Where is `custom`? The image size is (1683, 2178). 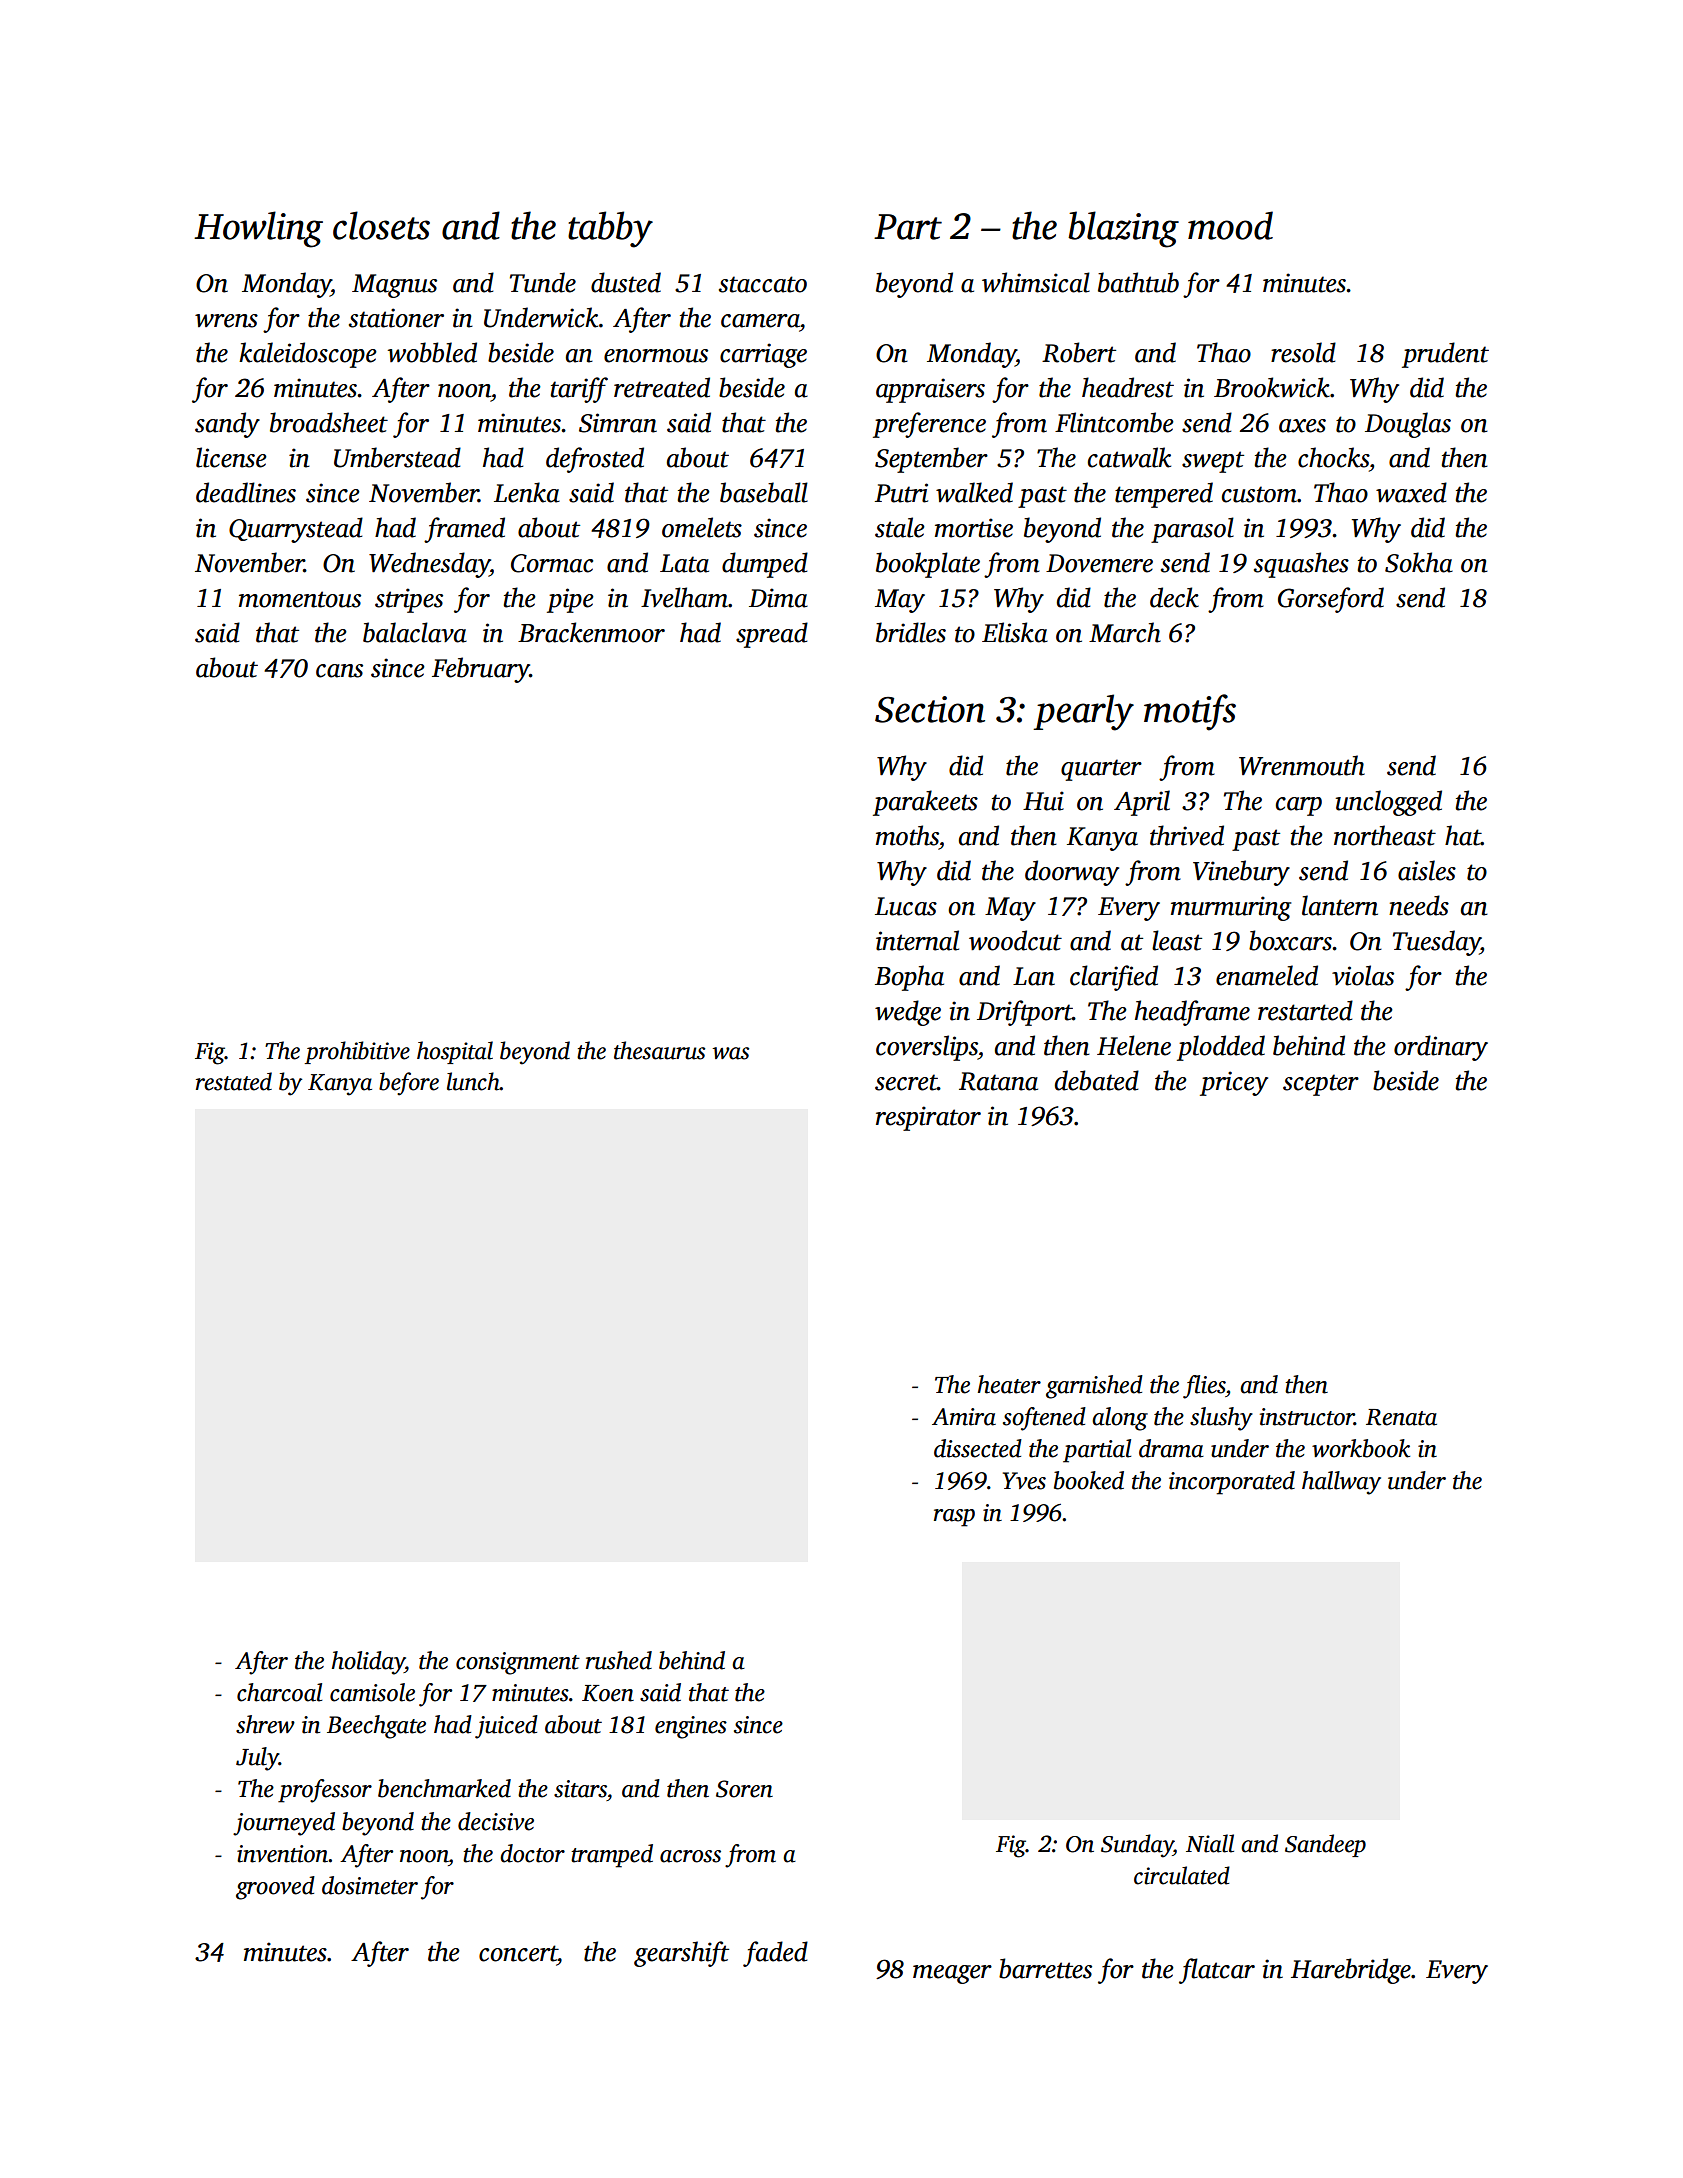 custom is located at coordinates (1259, 494).
